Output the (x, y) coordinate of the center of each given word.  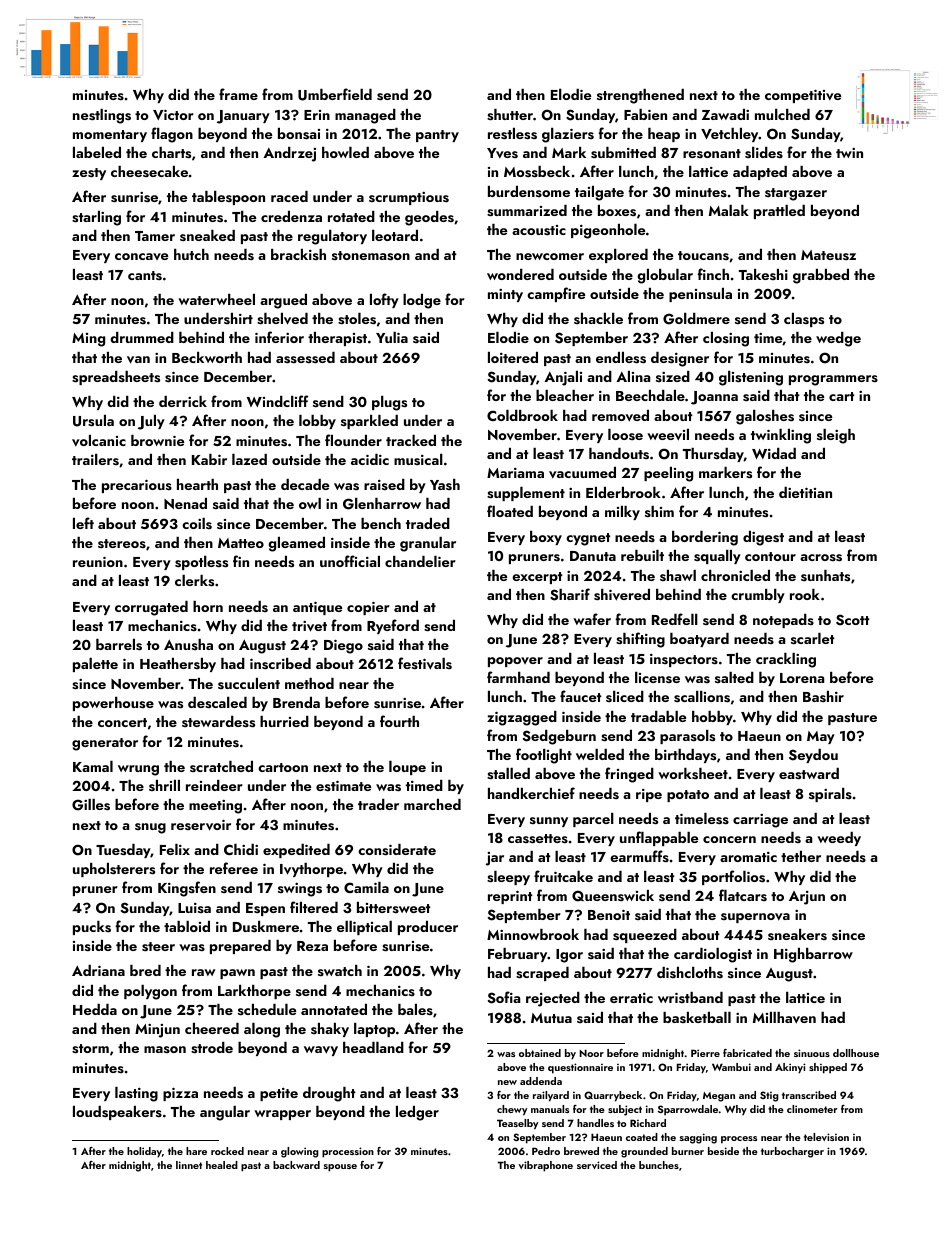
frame (238, 94)
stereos (122, 543)
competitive (803, 96)
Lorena (802, 678)
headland (373, 1047)
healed (222, 1165)
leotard (395, 235)
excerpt (537, 578)
